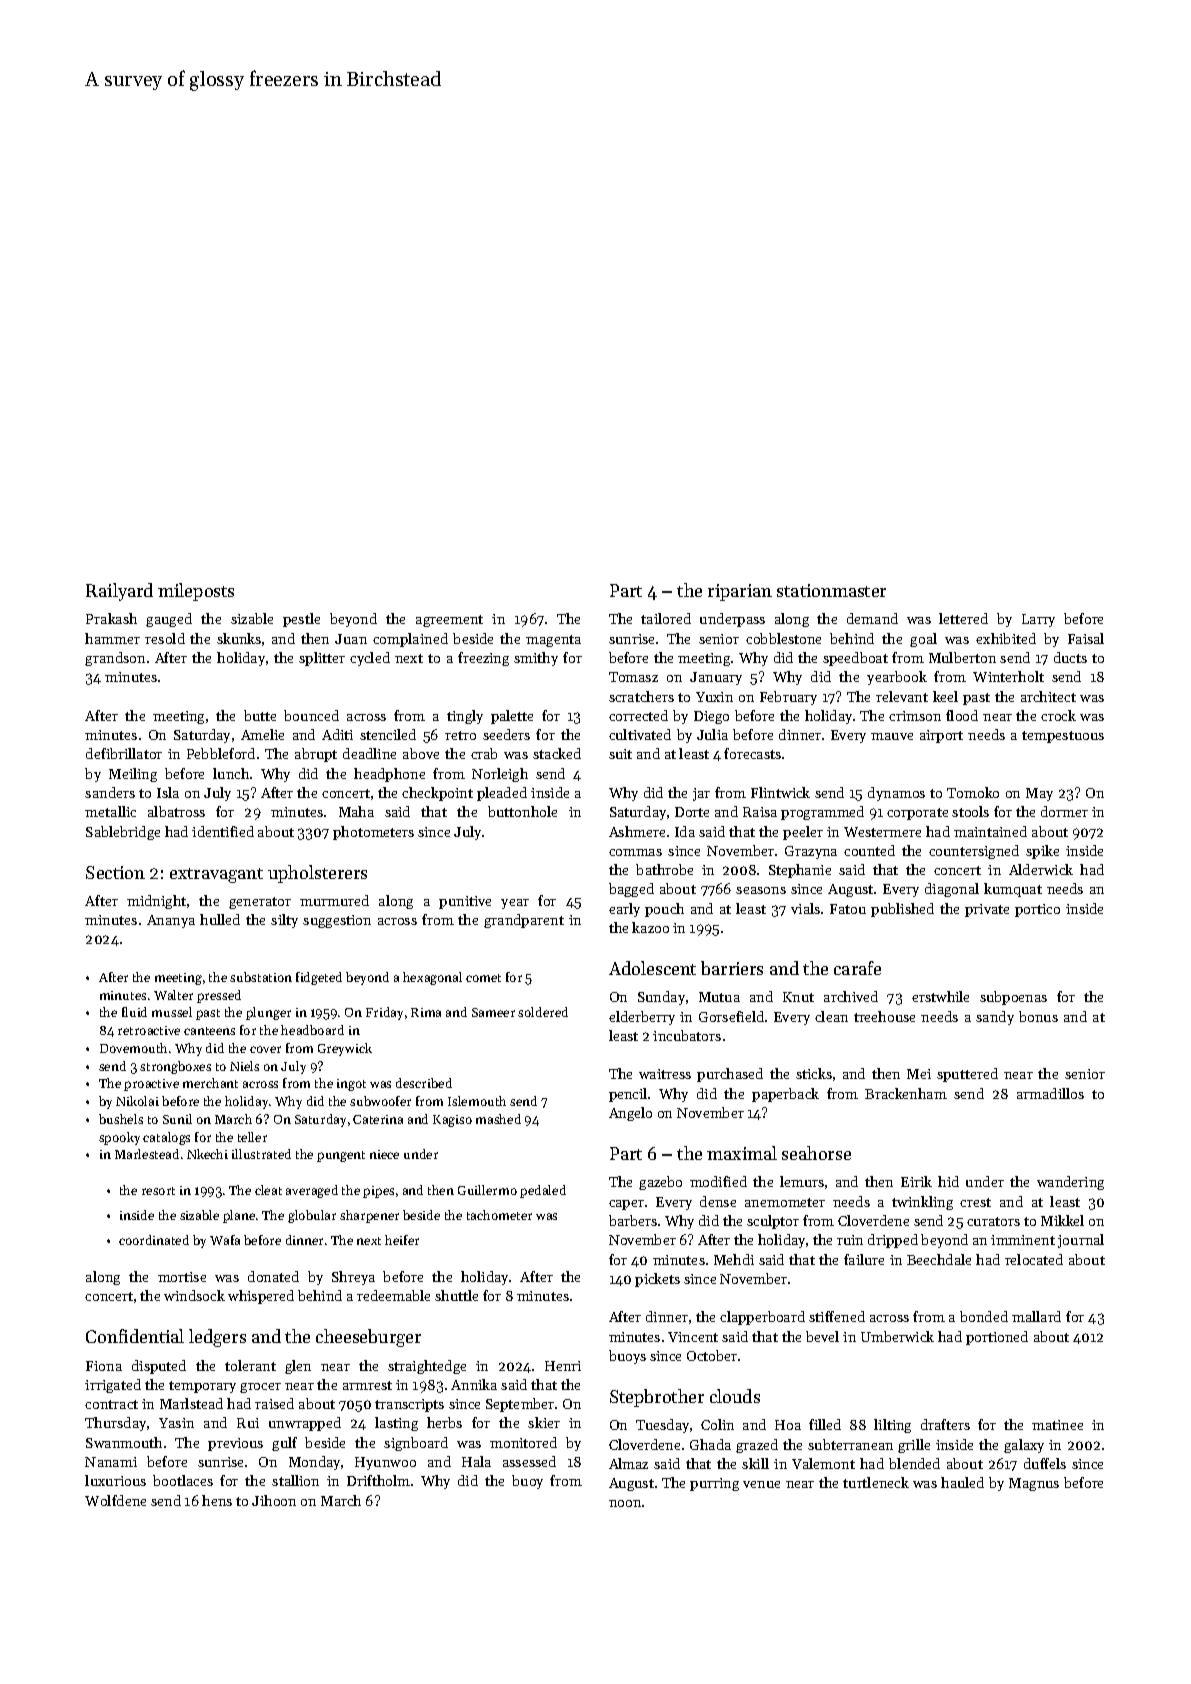 Image resolution: width=1191 pixels, height=1684 pixels. I want to click on Wolfdene, so click(115, 1500).
